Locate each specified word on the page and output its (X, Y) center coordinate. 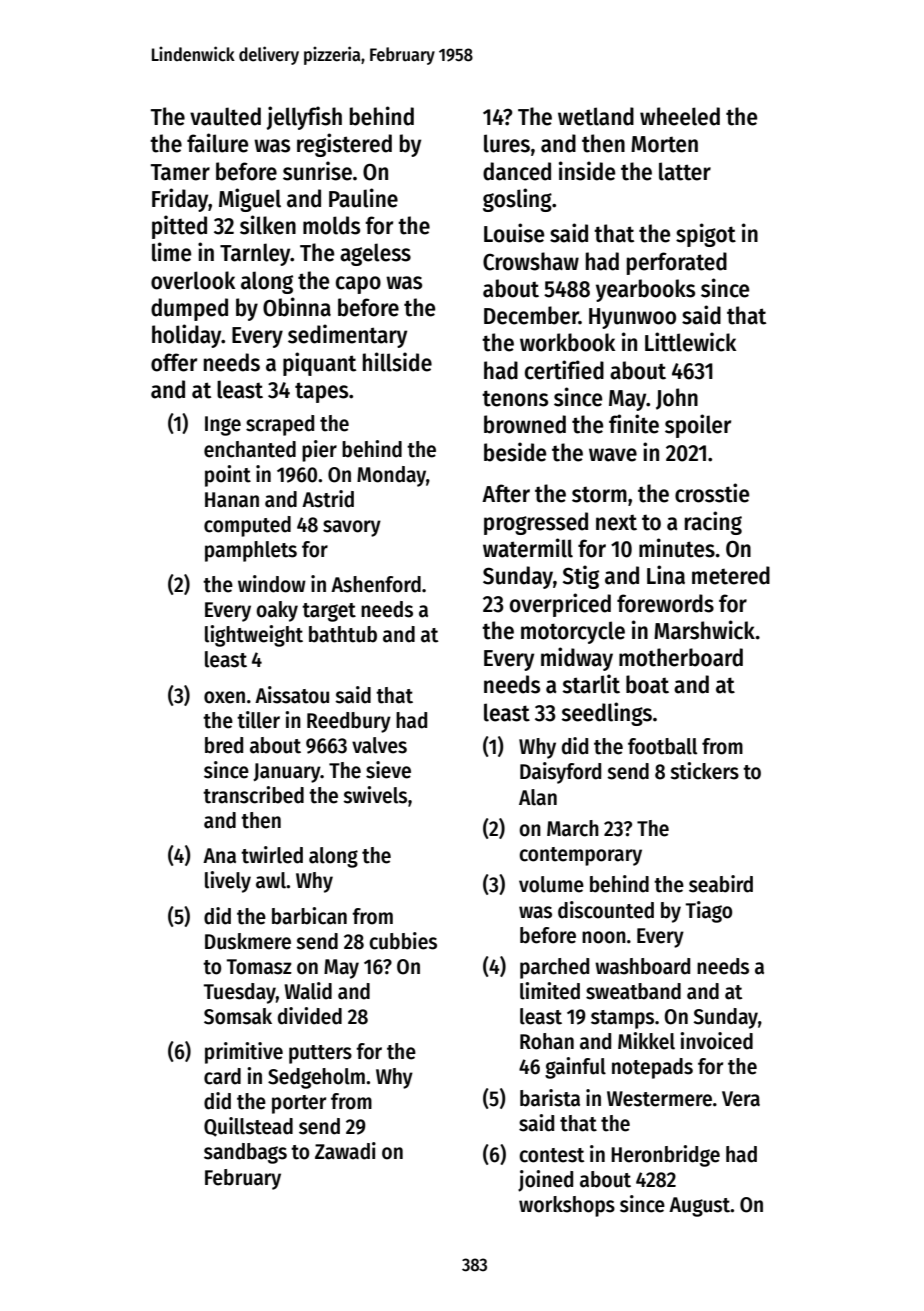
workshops (567, 1206)
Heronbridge (665, 1156)
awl (271, 880)
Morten (664, 144)
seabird (721, 884)
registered (344, 145)
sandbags (245, 1153)
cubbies (403, 941)
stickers (704, 771)
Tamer (180, 172)
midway (577, 659)
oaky (277, 611)
